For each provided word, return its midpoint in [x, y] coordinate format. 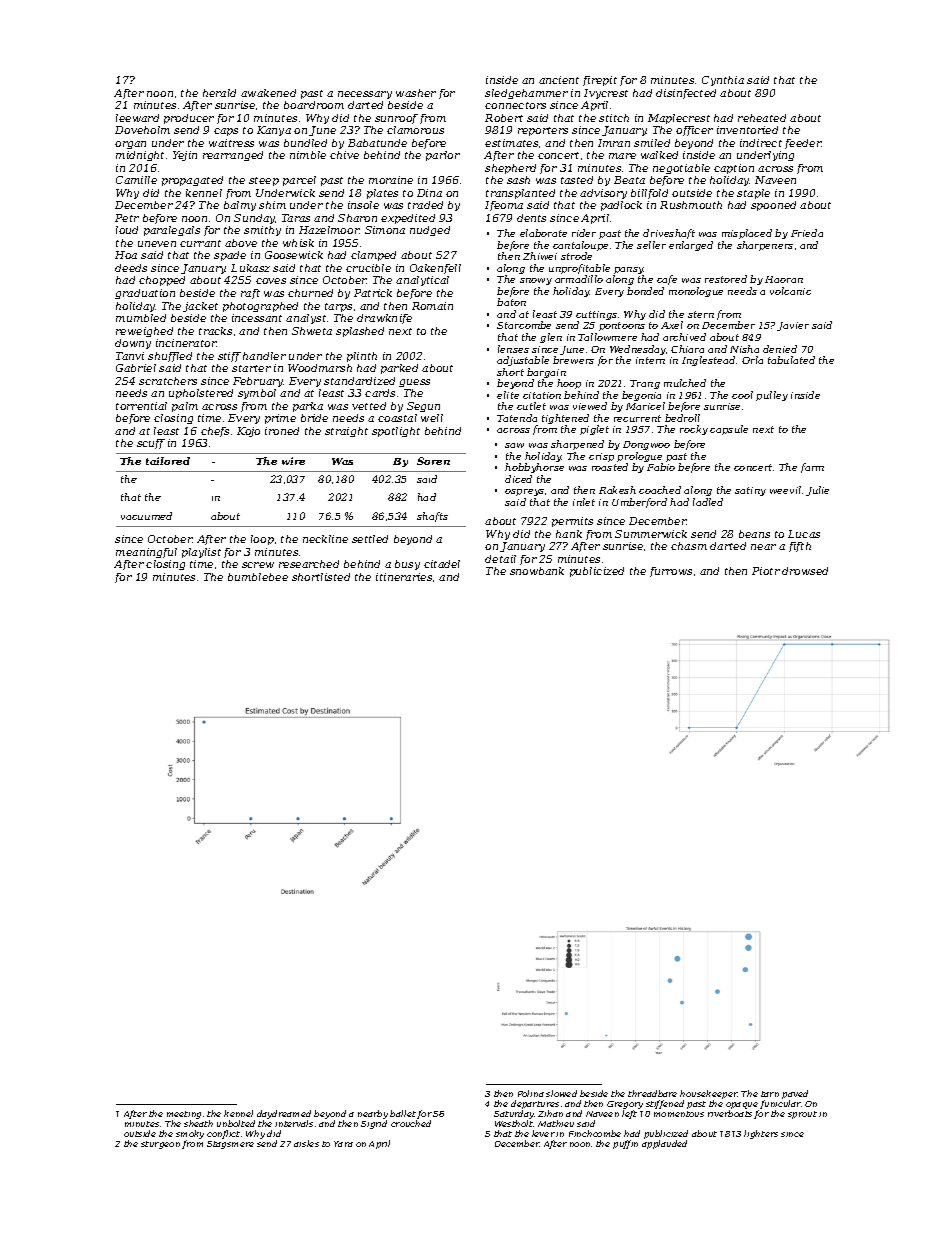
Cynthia [723, 81]
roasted [610, 467]
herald [219, 93]
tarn [770, 1094]
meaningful [146, 553]
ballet [403, 1113]
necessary [365, 95]
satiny [750, 491]
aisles [306, 1143]
